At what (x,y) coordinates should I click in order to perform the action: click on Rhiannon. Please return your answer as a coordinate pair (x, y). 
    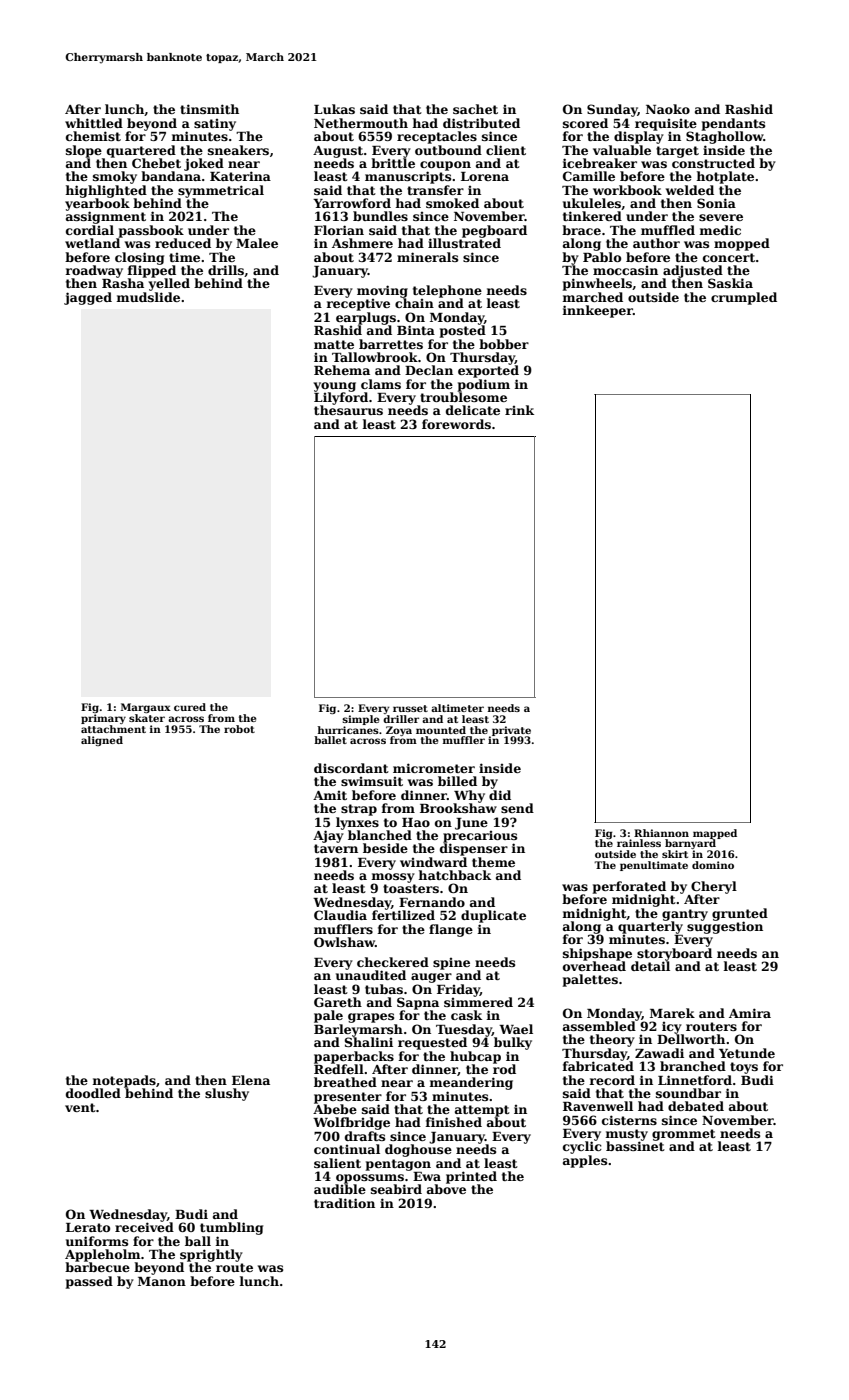
    Looking at the image, I should click on (661, 833).
